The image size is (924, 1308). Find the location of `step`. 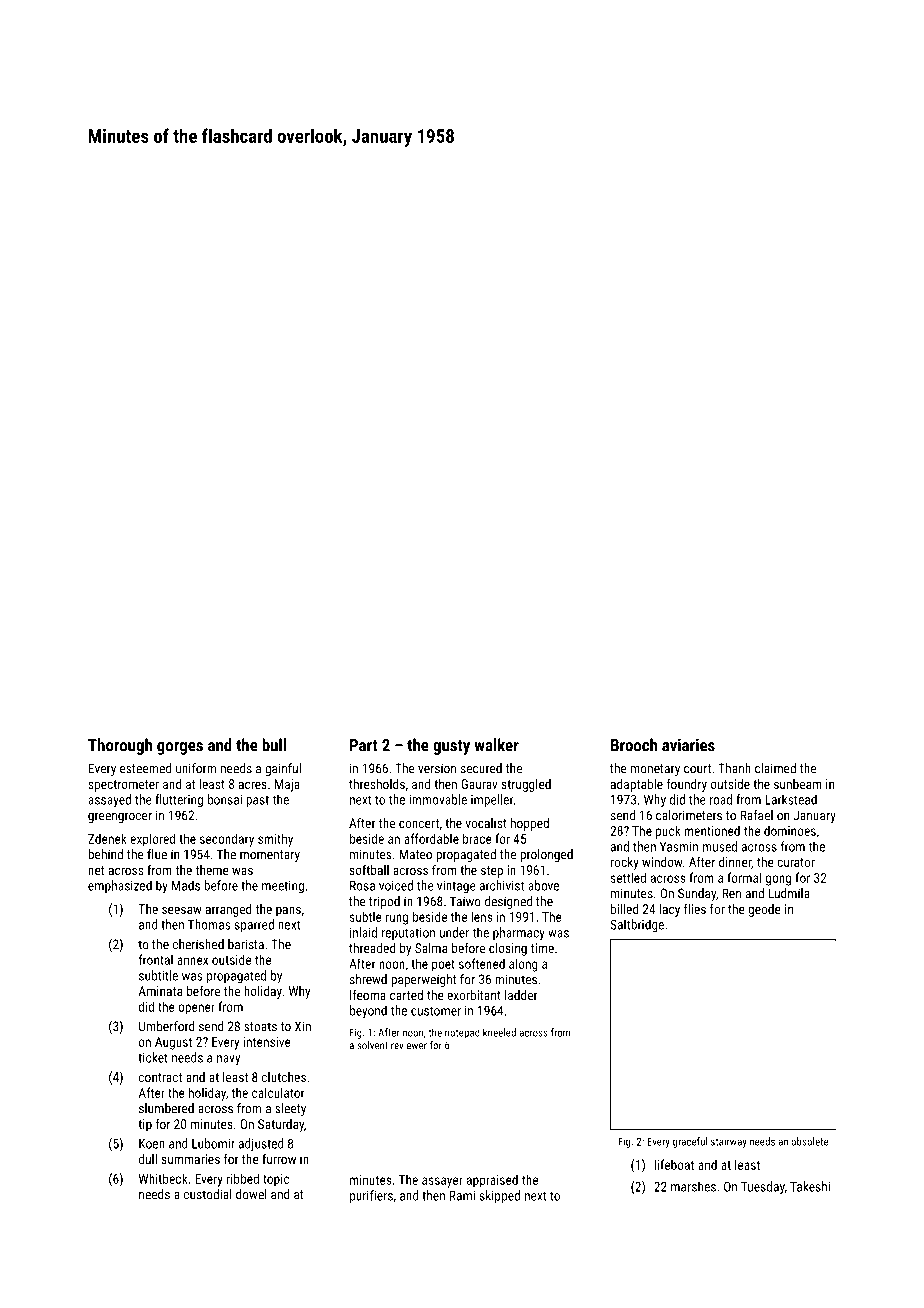

step is located at coordinates (492, 872).
